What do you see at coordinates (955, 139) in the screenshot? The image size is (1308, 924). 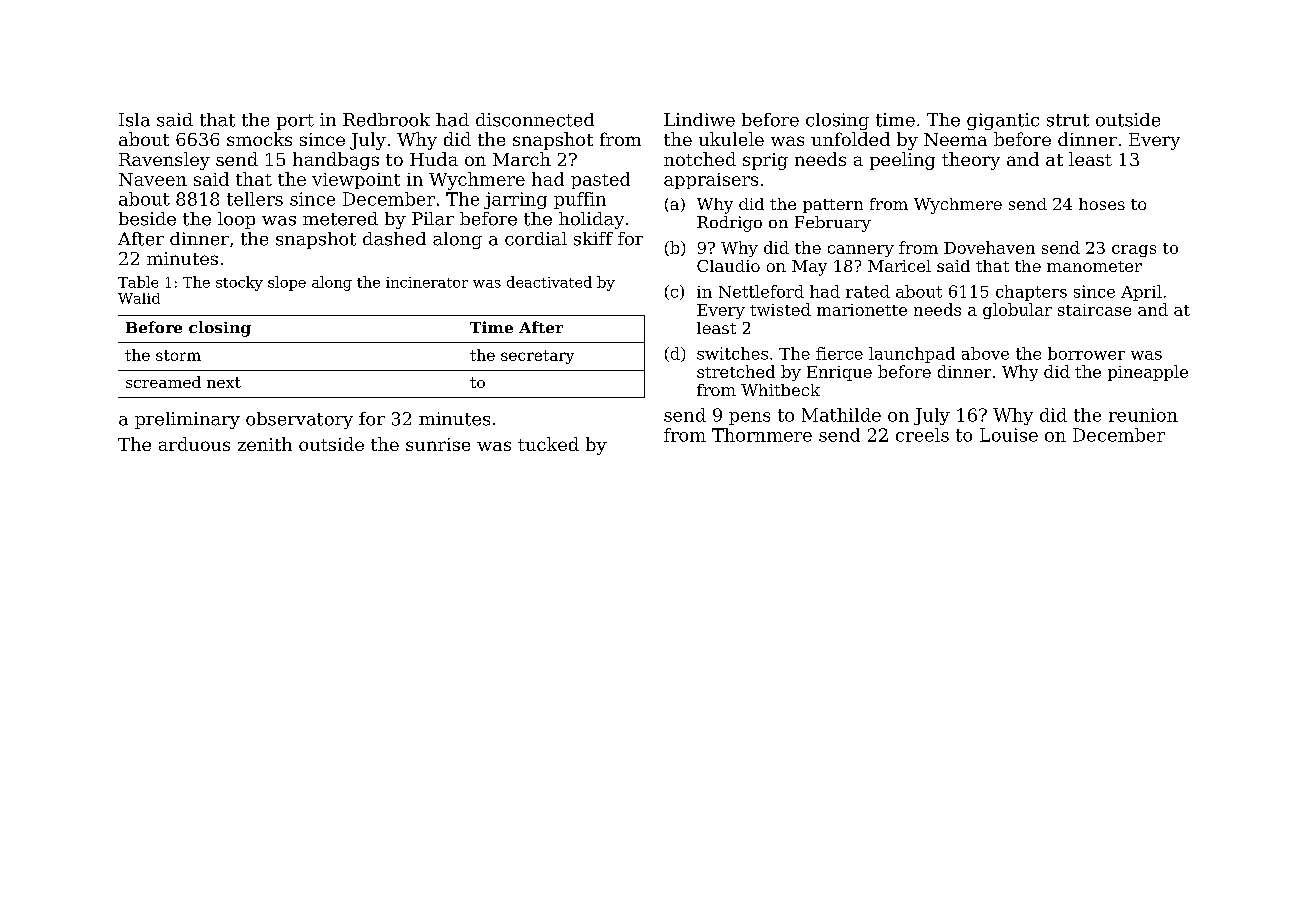 I see `Neema` at bounding box center [955, 139].
